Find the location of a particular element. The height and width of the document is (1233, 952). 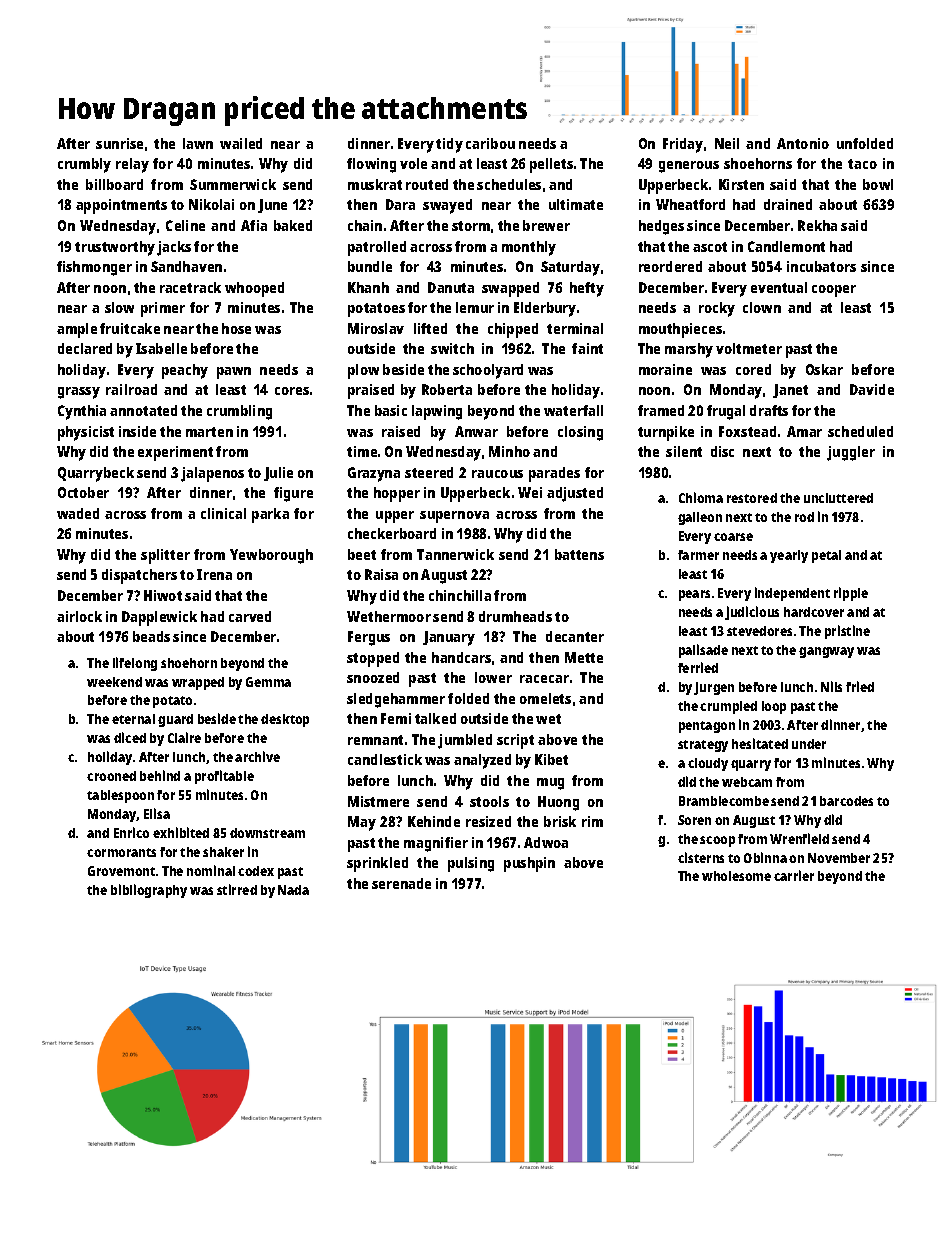

swapped is located at coordinates (510, 289).
